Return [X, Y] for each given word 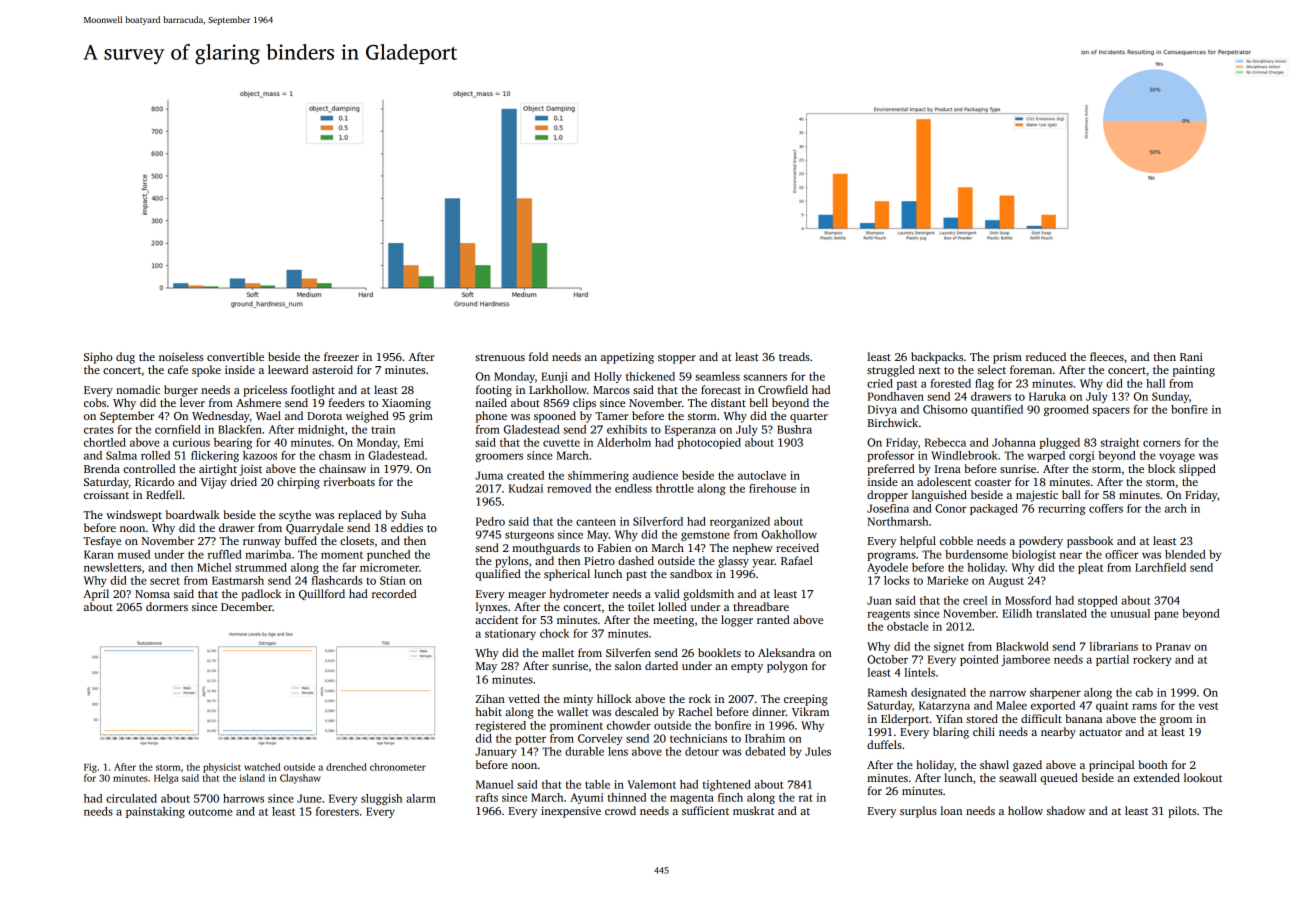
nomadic [138, 389]
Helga [166, 779]
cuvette [561, 443]
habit [489, 711]
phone [491, 417]
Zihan [490, 698]
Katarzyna [944, 706]
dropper [887, 496]
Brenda [102, 468]
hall [1155, 383]
